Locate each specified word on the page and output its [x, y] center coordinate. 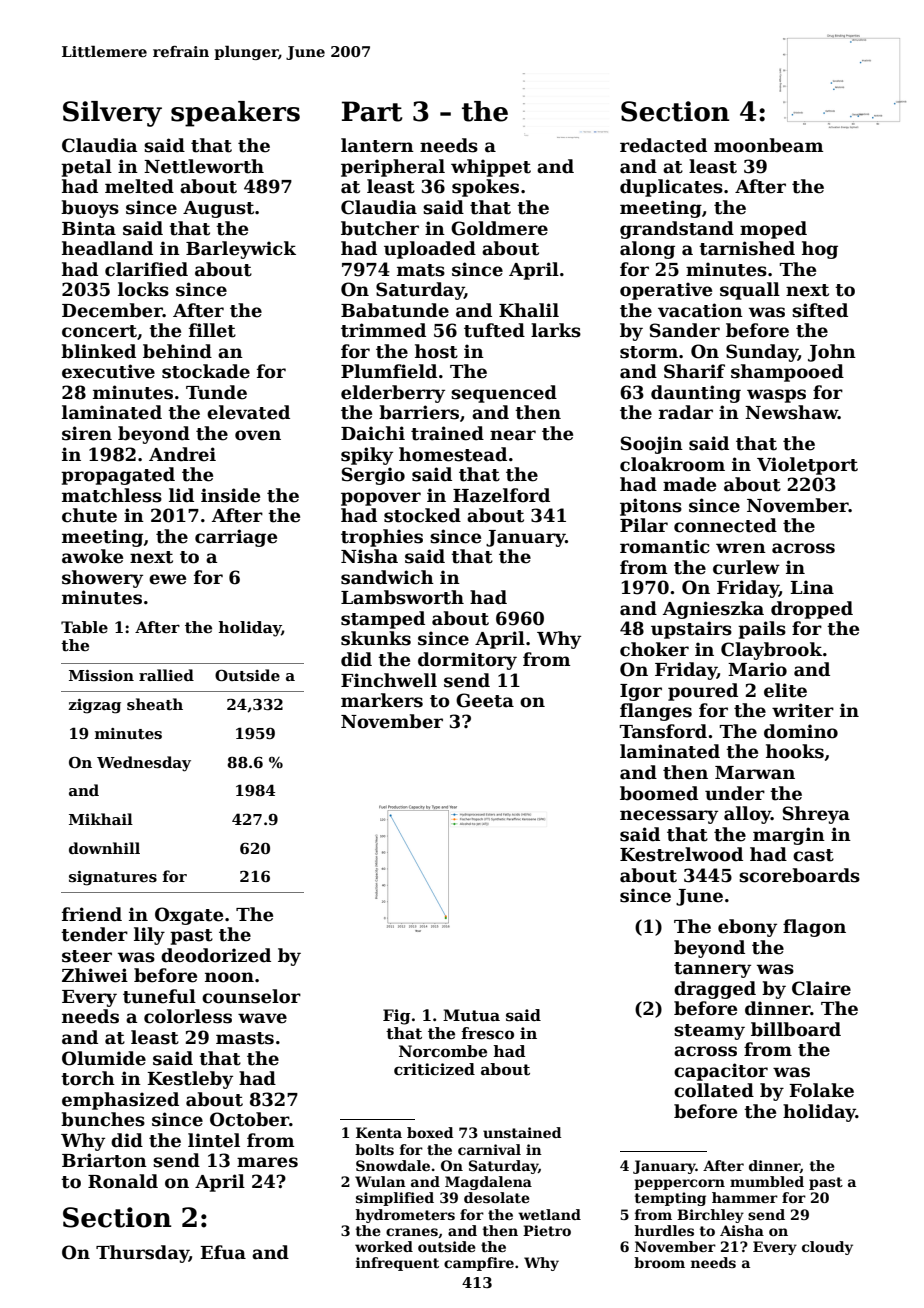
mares [267, 1162]
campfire [479, 1264]
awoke [92, 556]
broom [659, 1262]
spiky [367, 456]
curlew [746, 567]
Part [372, 111]
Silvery [112, 114]
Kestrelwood [681, 854]
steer [87, 956]
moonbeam [769, 145]
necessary [669, 817]
